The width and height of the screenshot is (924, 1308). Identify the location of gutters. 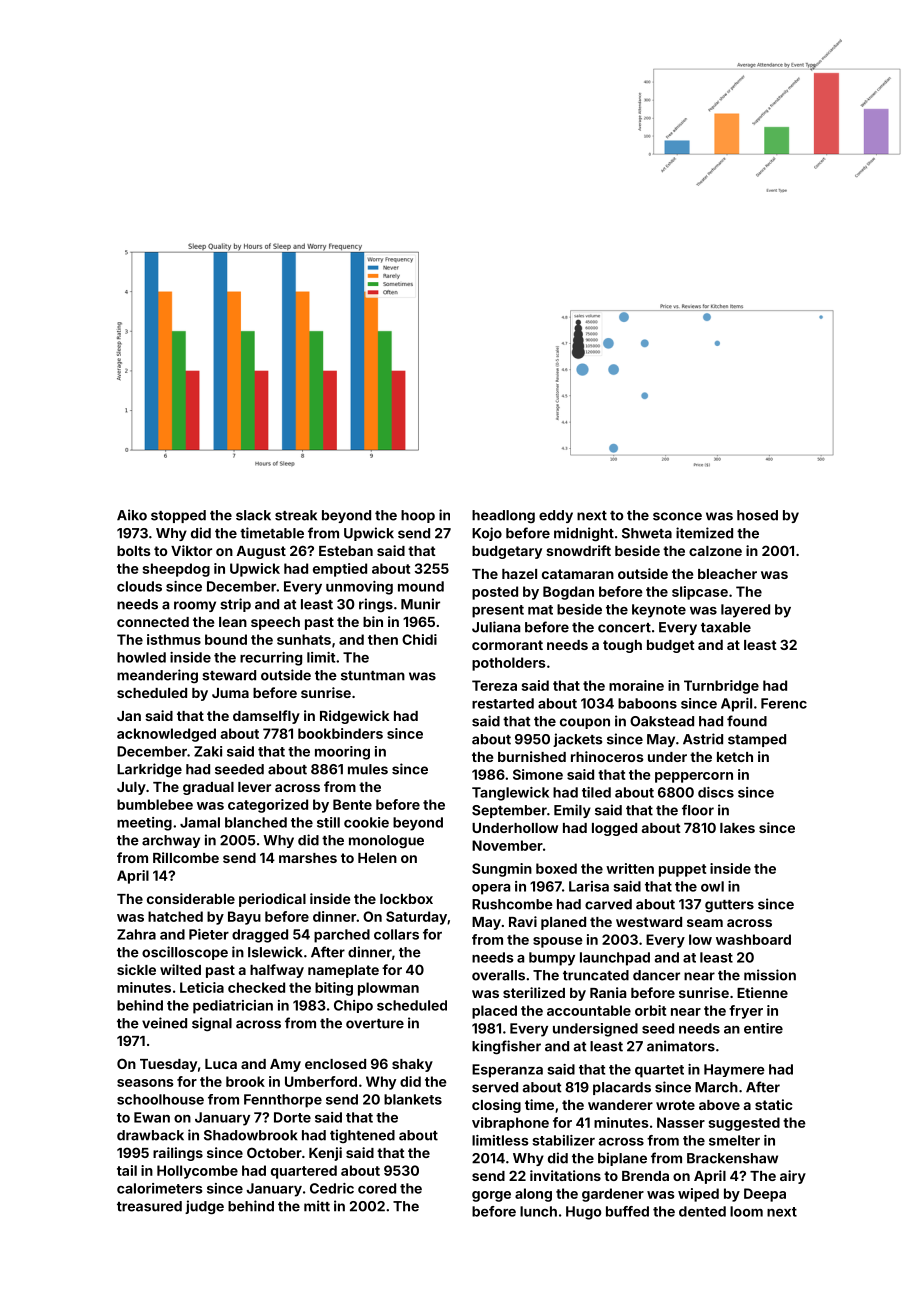
(729, 906).
